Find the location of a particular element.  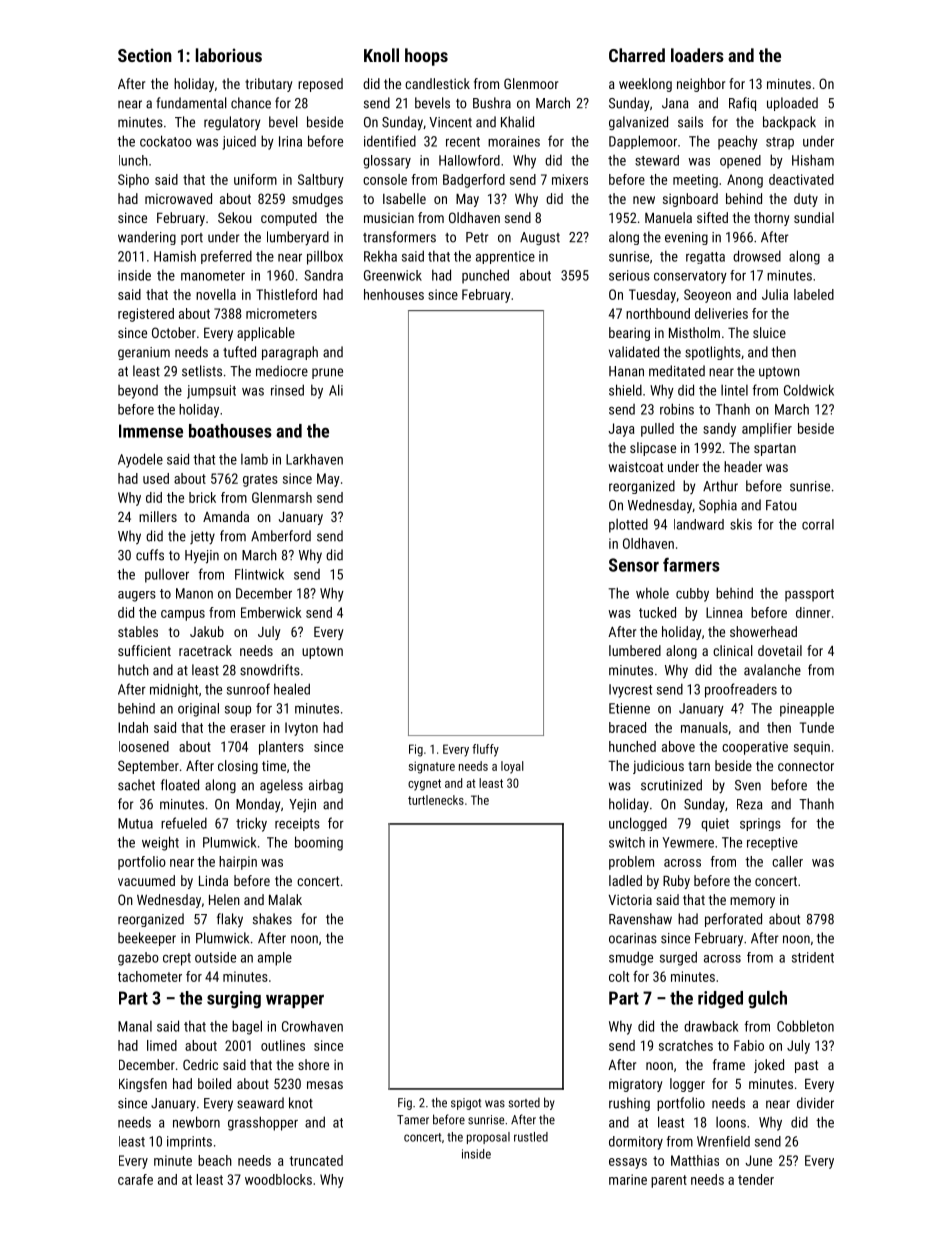

registered is located at coordinates (146, 315).
